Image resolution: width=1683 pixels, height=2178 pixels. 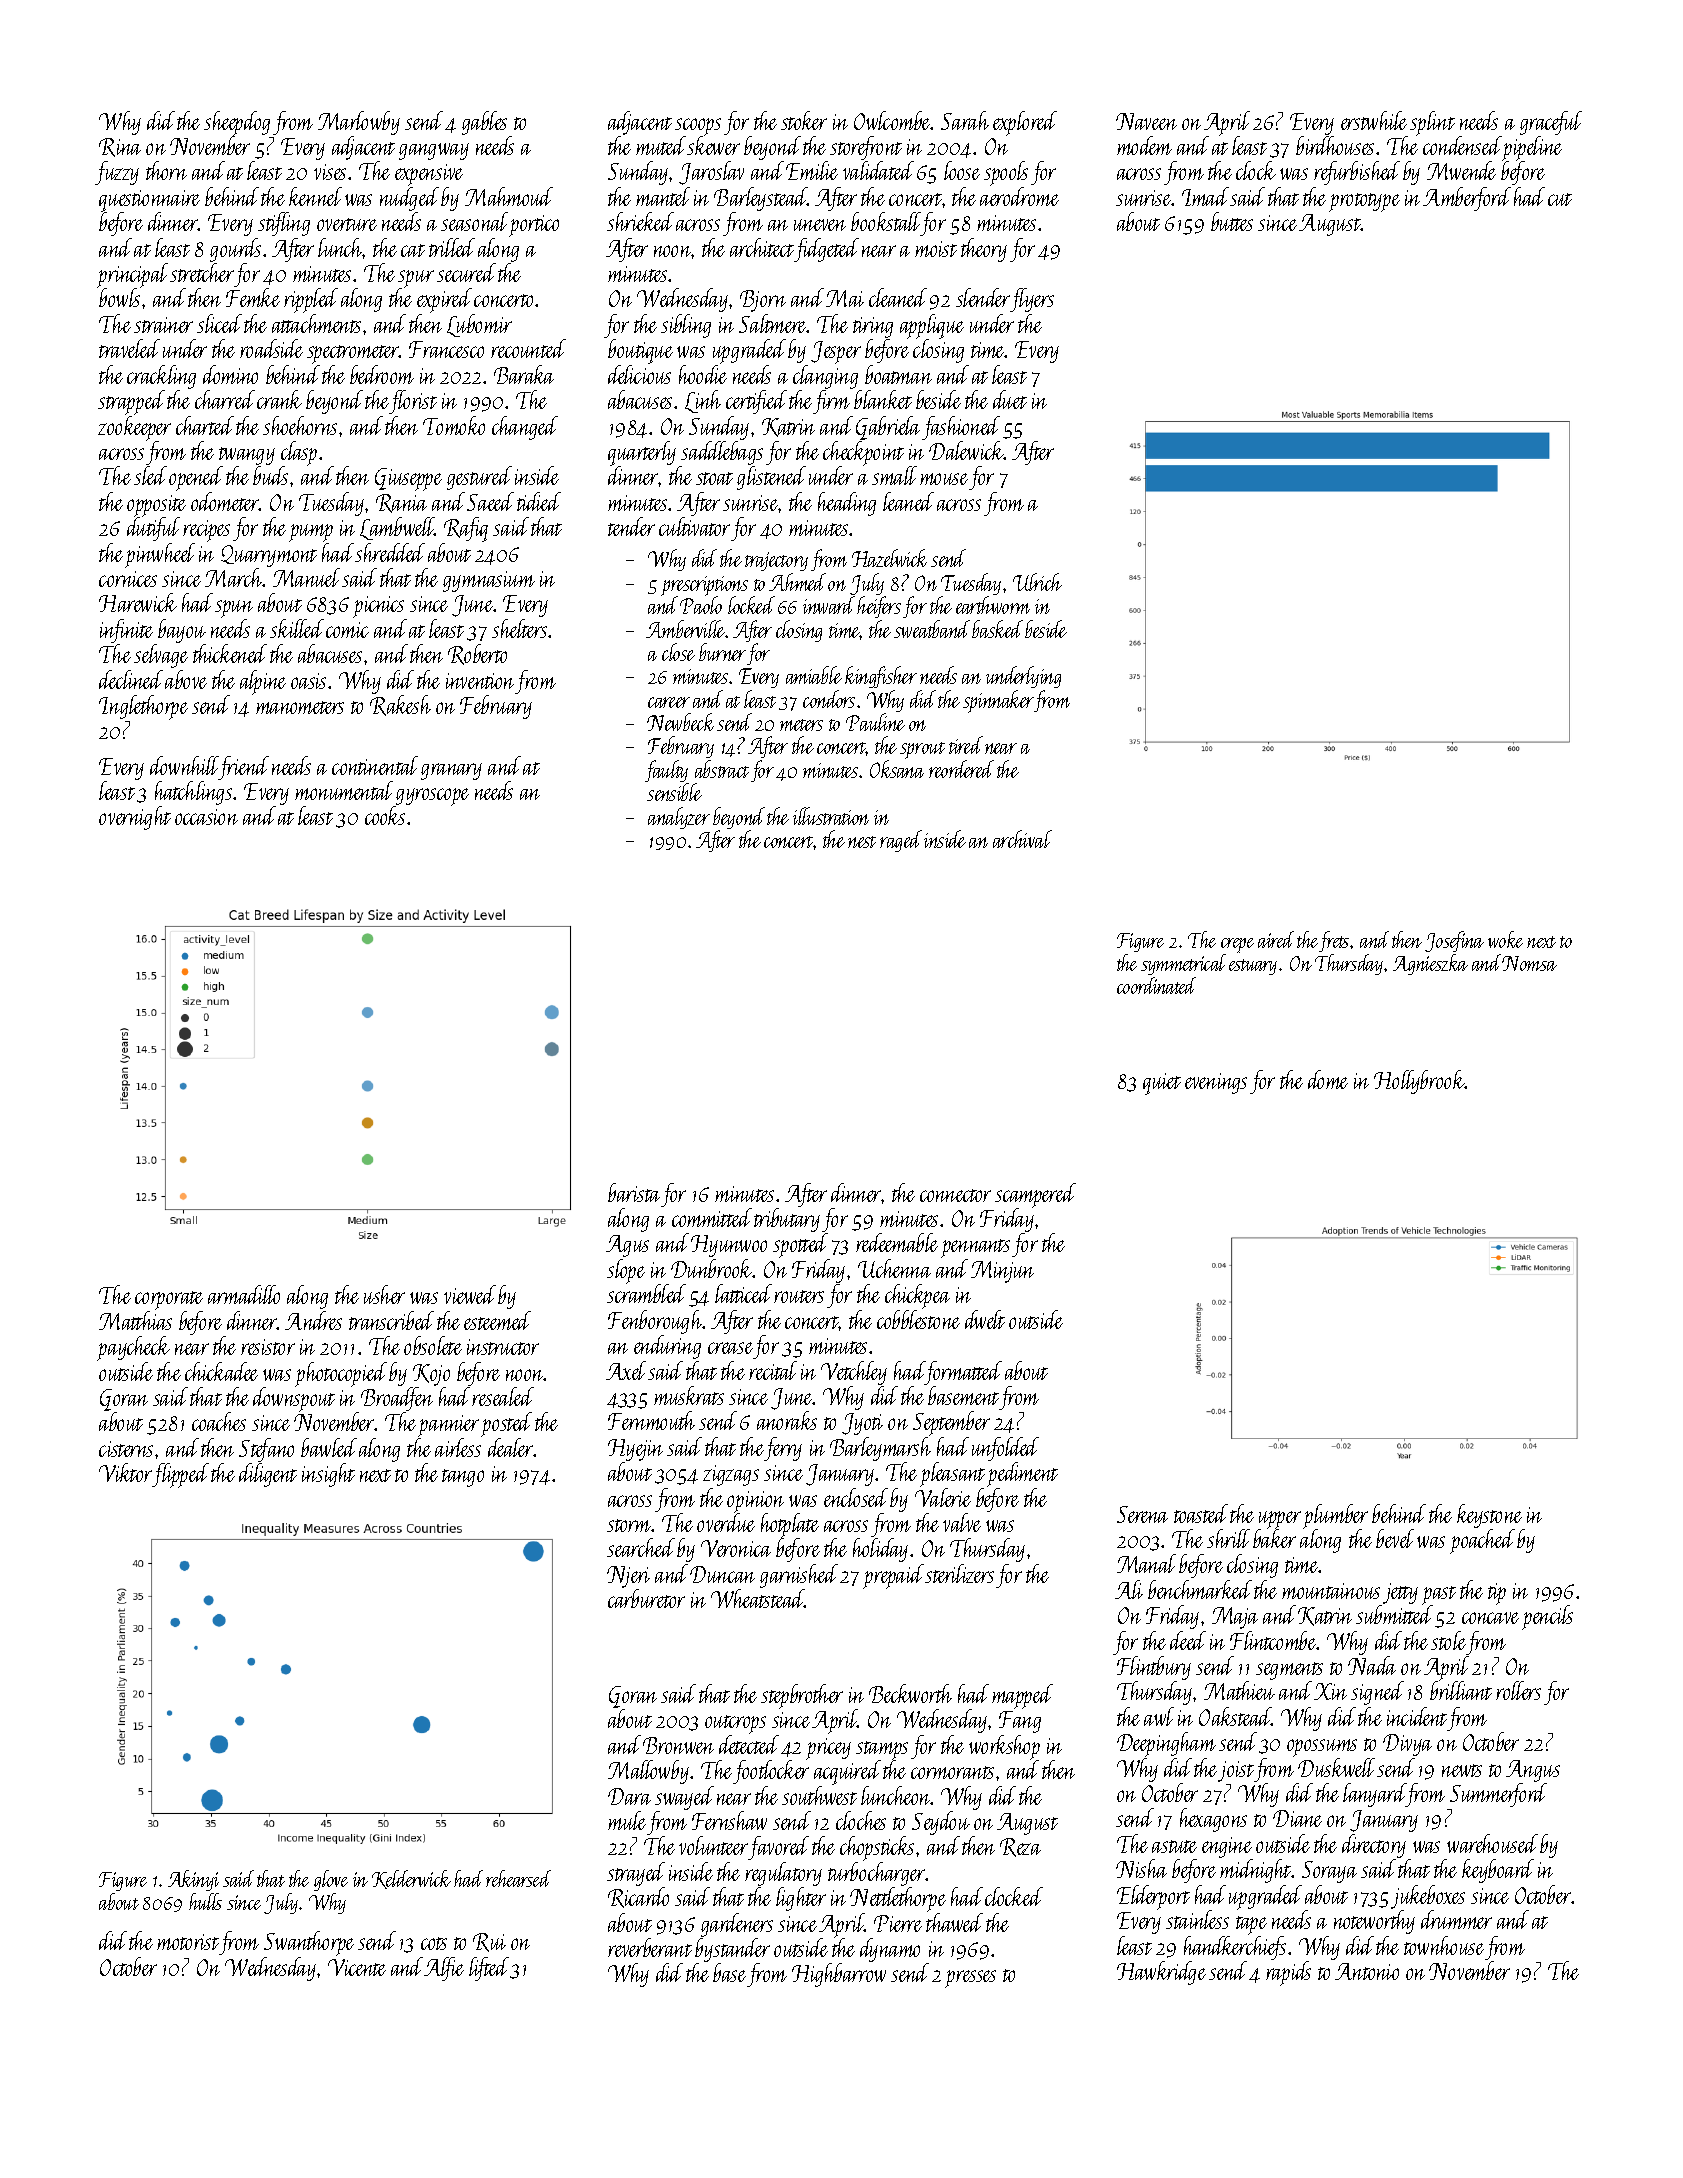 I want to click on inward, so click(x=829, y=605).
